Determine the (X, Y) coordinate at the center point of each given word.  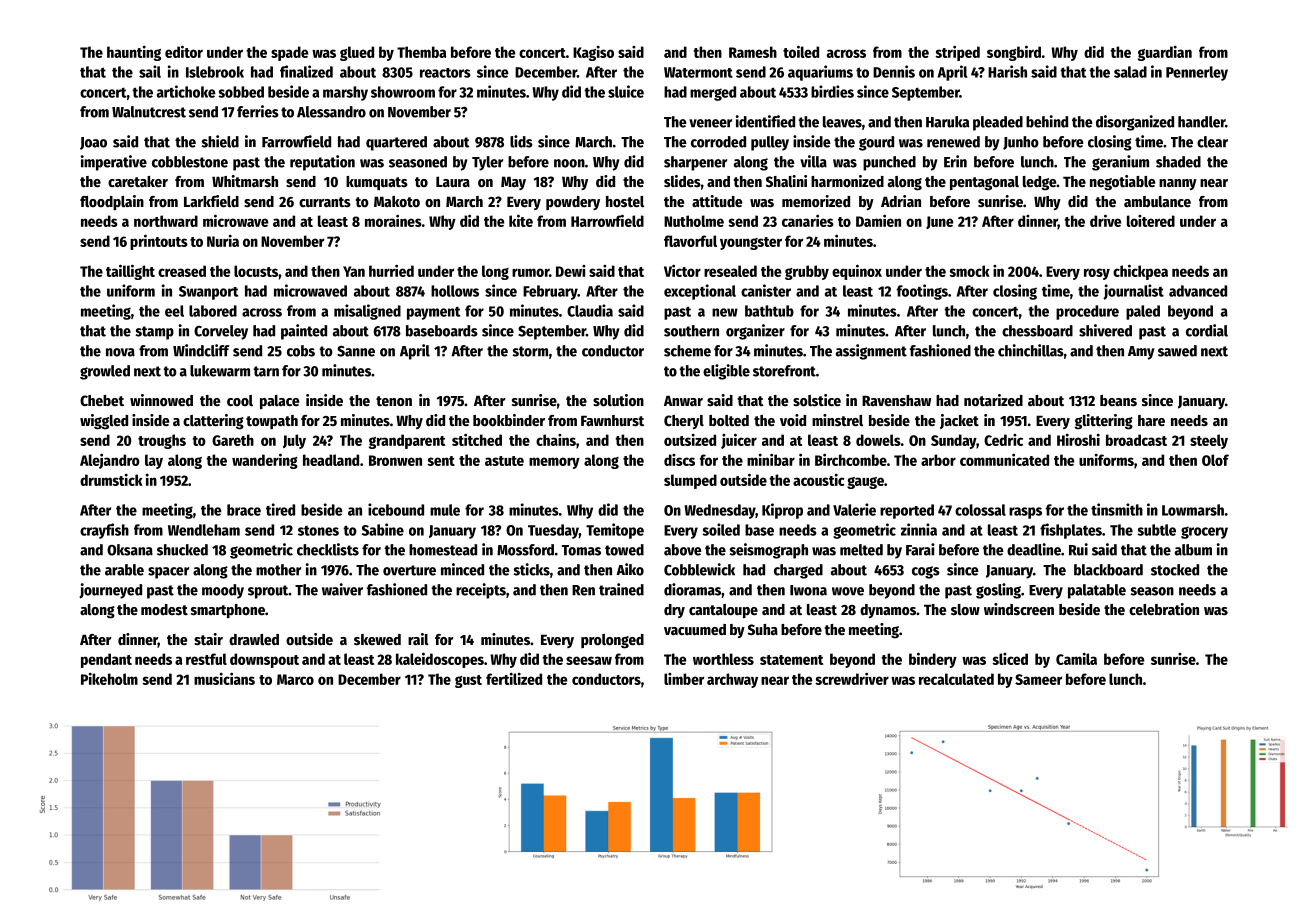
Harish (1007, 71)
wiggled (104, 422)
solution (618, 400)
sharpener (695, 163)
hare (1151, 420)
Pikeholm (109, 679)
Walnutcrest (149, 112)
